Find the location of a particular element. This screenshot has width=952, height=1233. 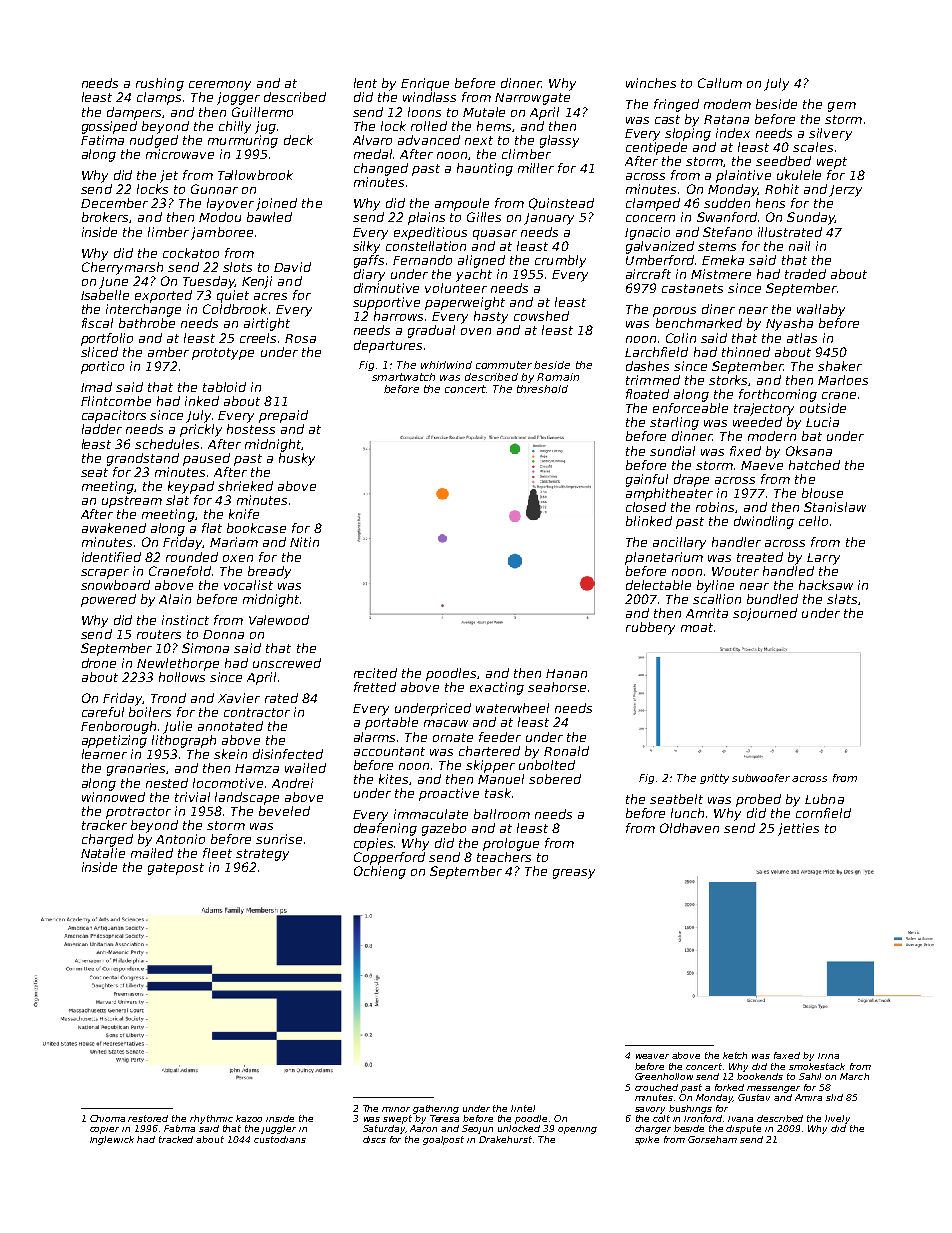

gatepost is located at coordinates (176, 869).
